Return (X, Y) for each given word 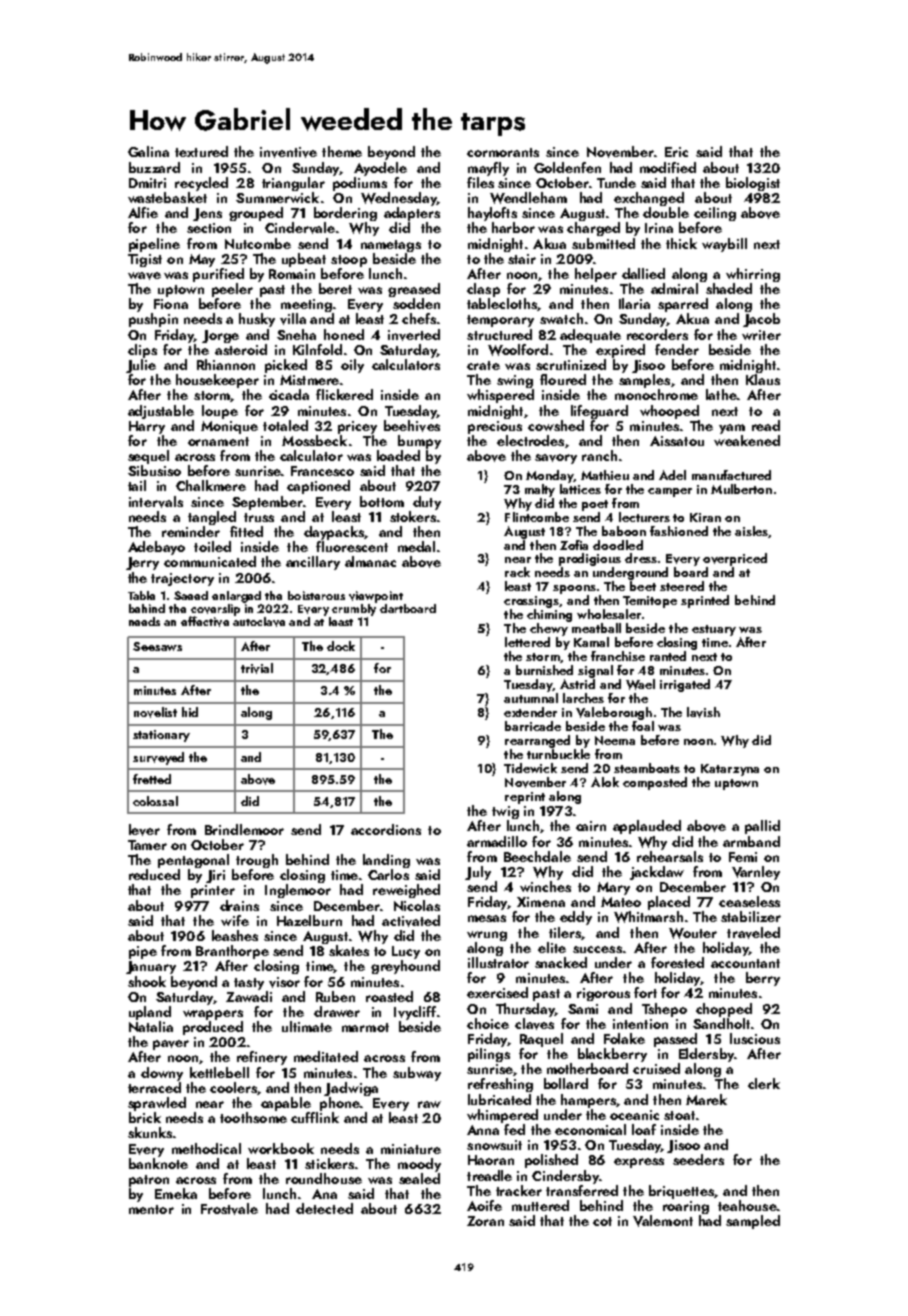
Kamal (591, 642)
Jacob (761, 320)
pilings (489, 1055)
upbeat (304, 260)
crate (483, 365)
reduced (154, 874)
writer (761, 335)
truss (259, 517)
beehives (412, 426)
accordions (386, 829)
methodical (206, 1148)
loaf (644, 1129)
